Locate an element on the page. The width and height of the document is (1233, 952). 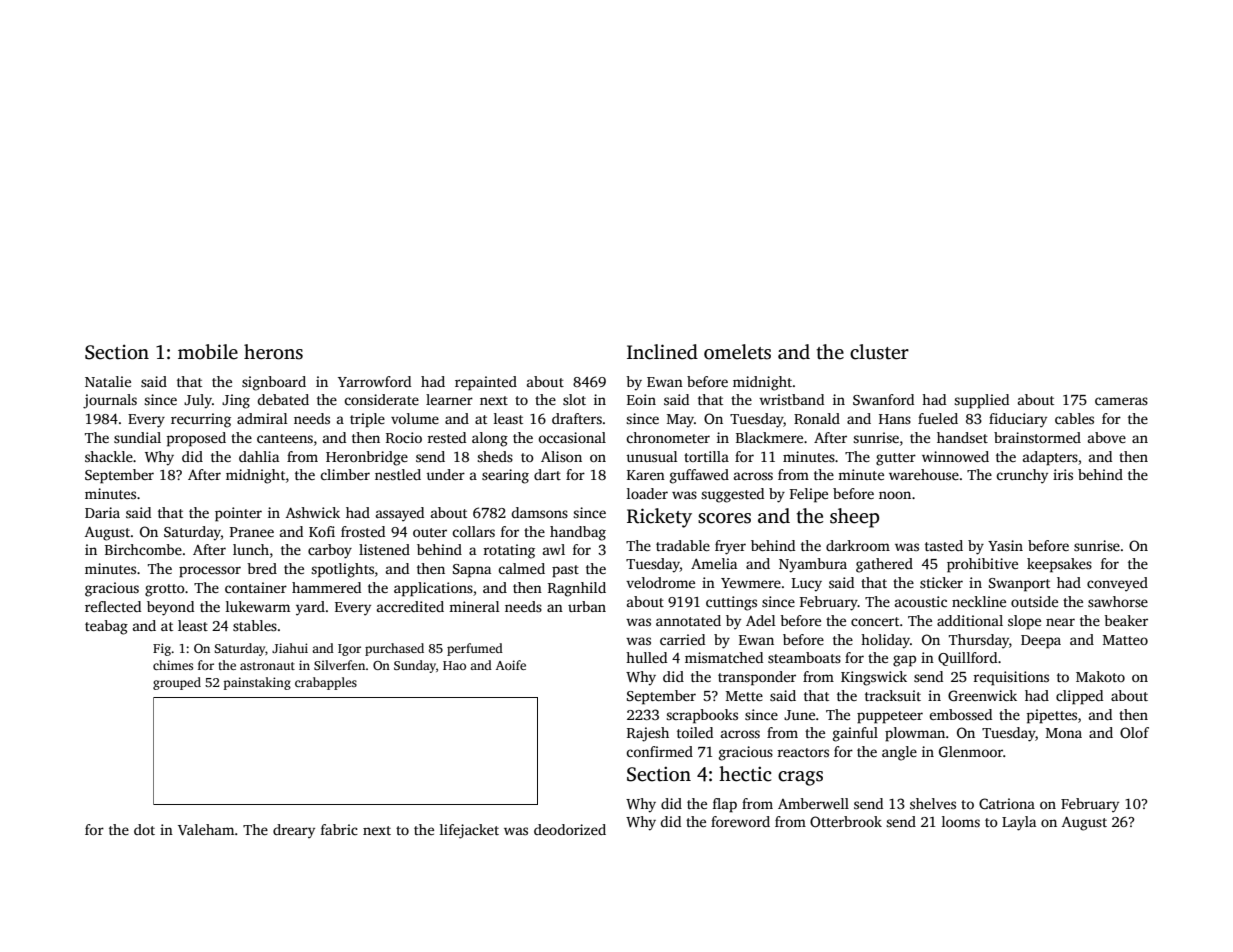
assayed is located at coordinates (400, 514).
